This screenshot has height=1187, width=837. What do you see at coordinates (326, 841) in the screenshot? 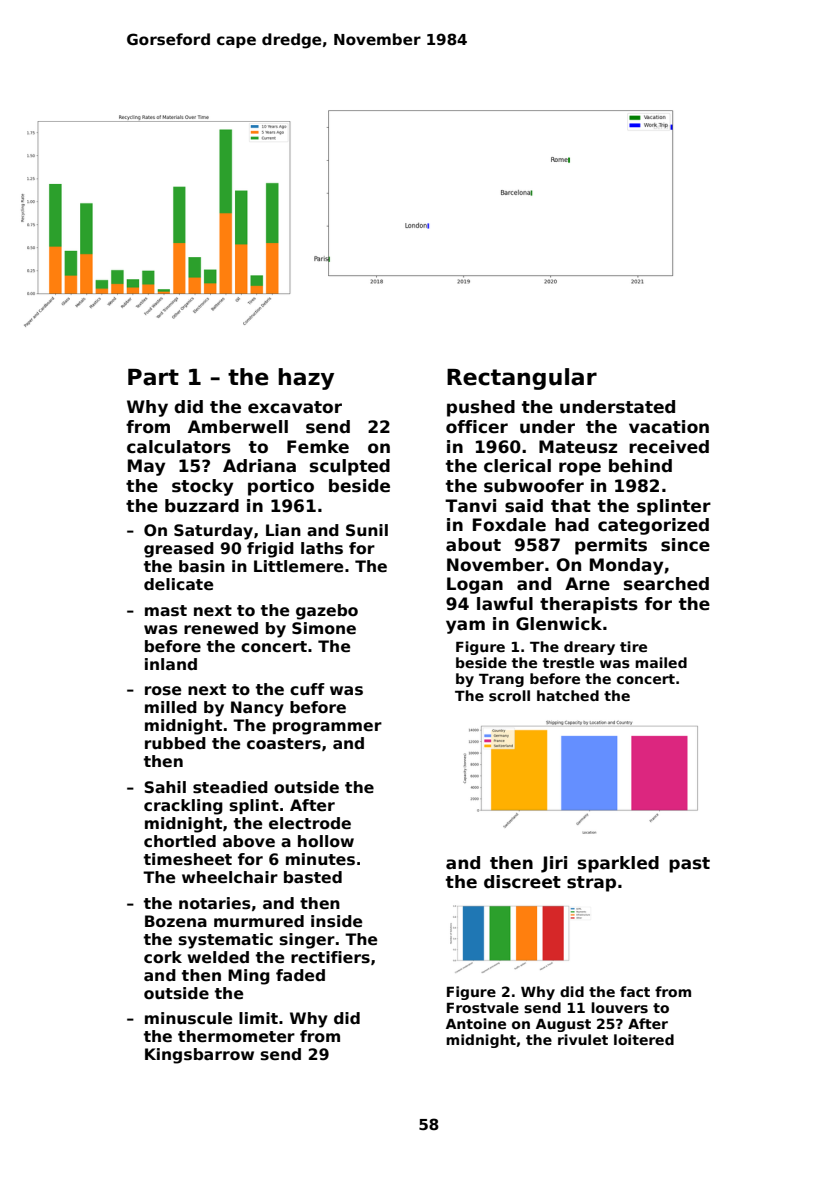
I see `hollow` at bounding box center [326, 841].
